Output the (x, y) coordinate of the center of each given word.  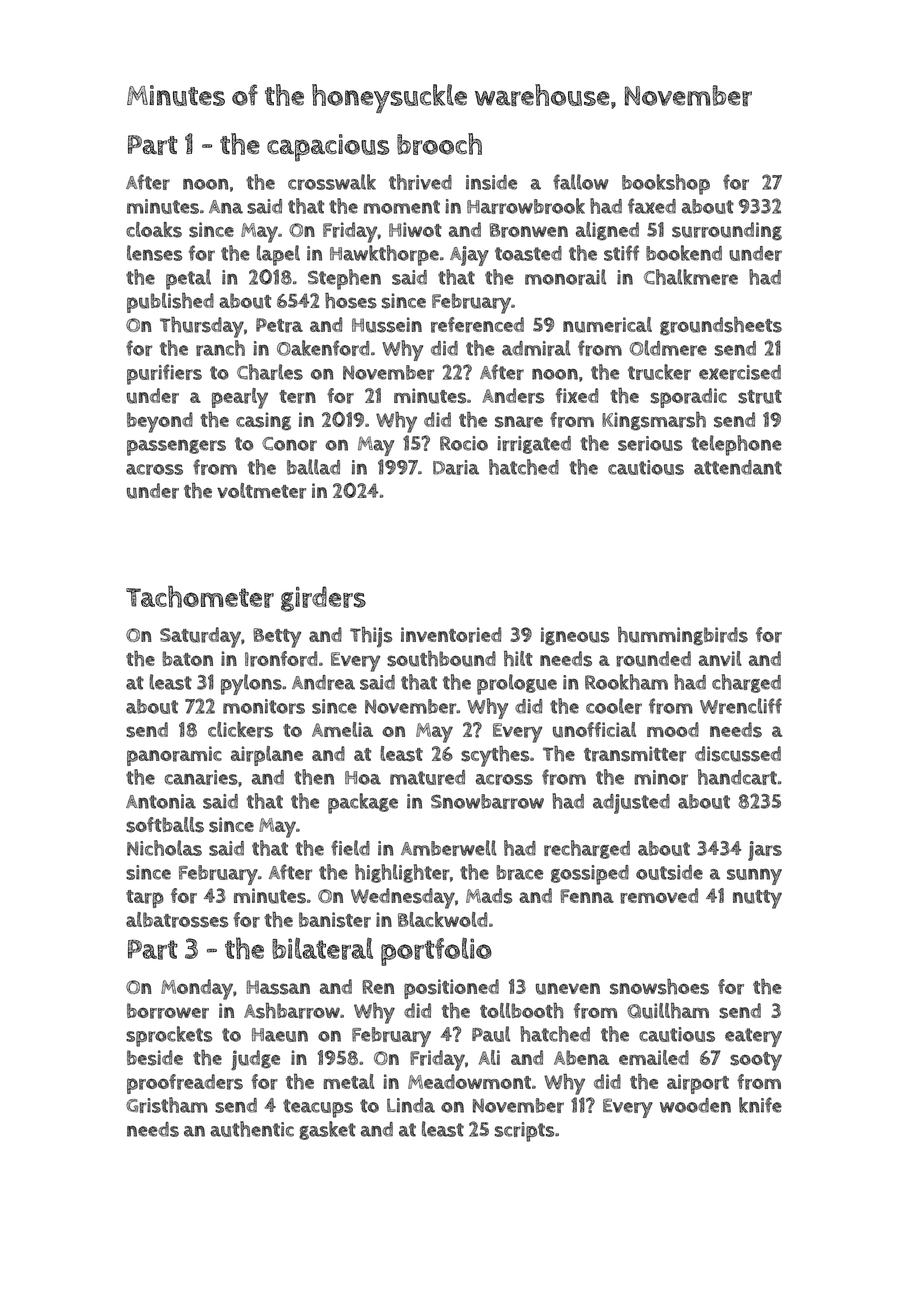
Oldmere (668, 348)
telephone (736, 445)
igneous (575, 636)
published (170, 303)
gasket (327, 1130)
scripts (524, 1132)
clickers (240, 730)
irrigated (534, 445)
